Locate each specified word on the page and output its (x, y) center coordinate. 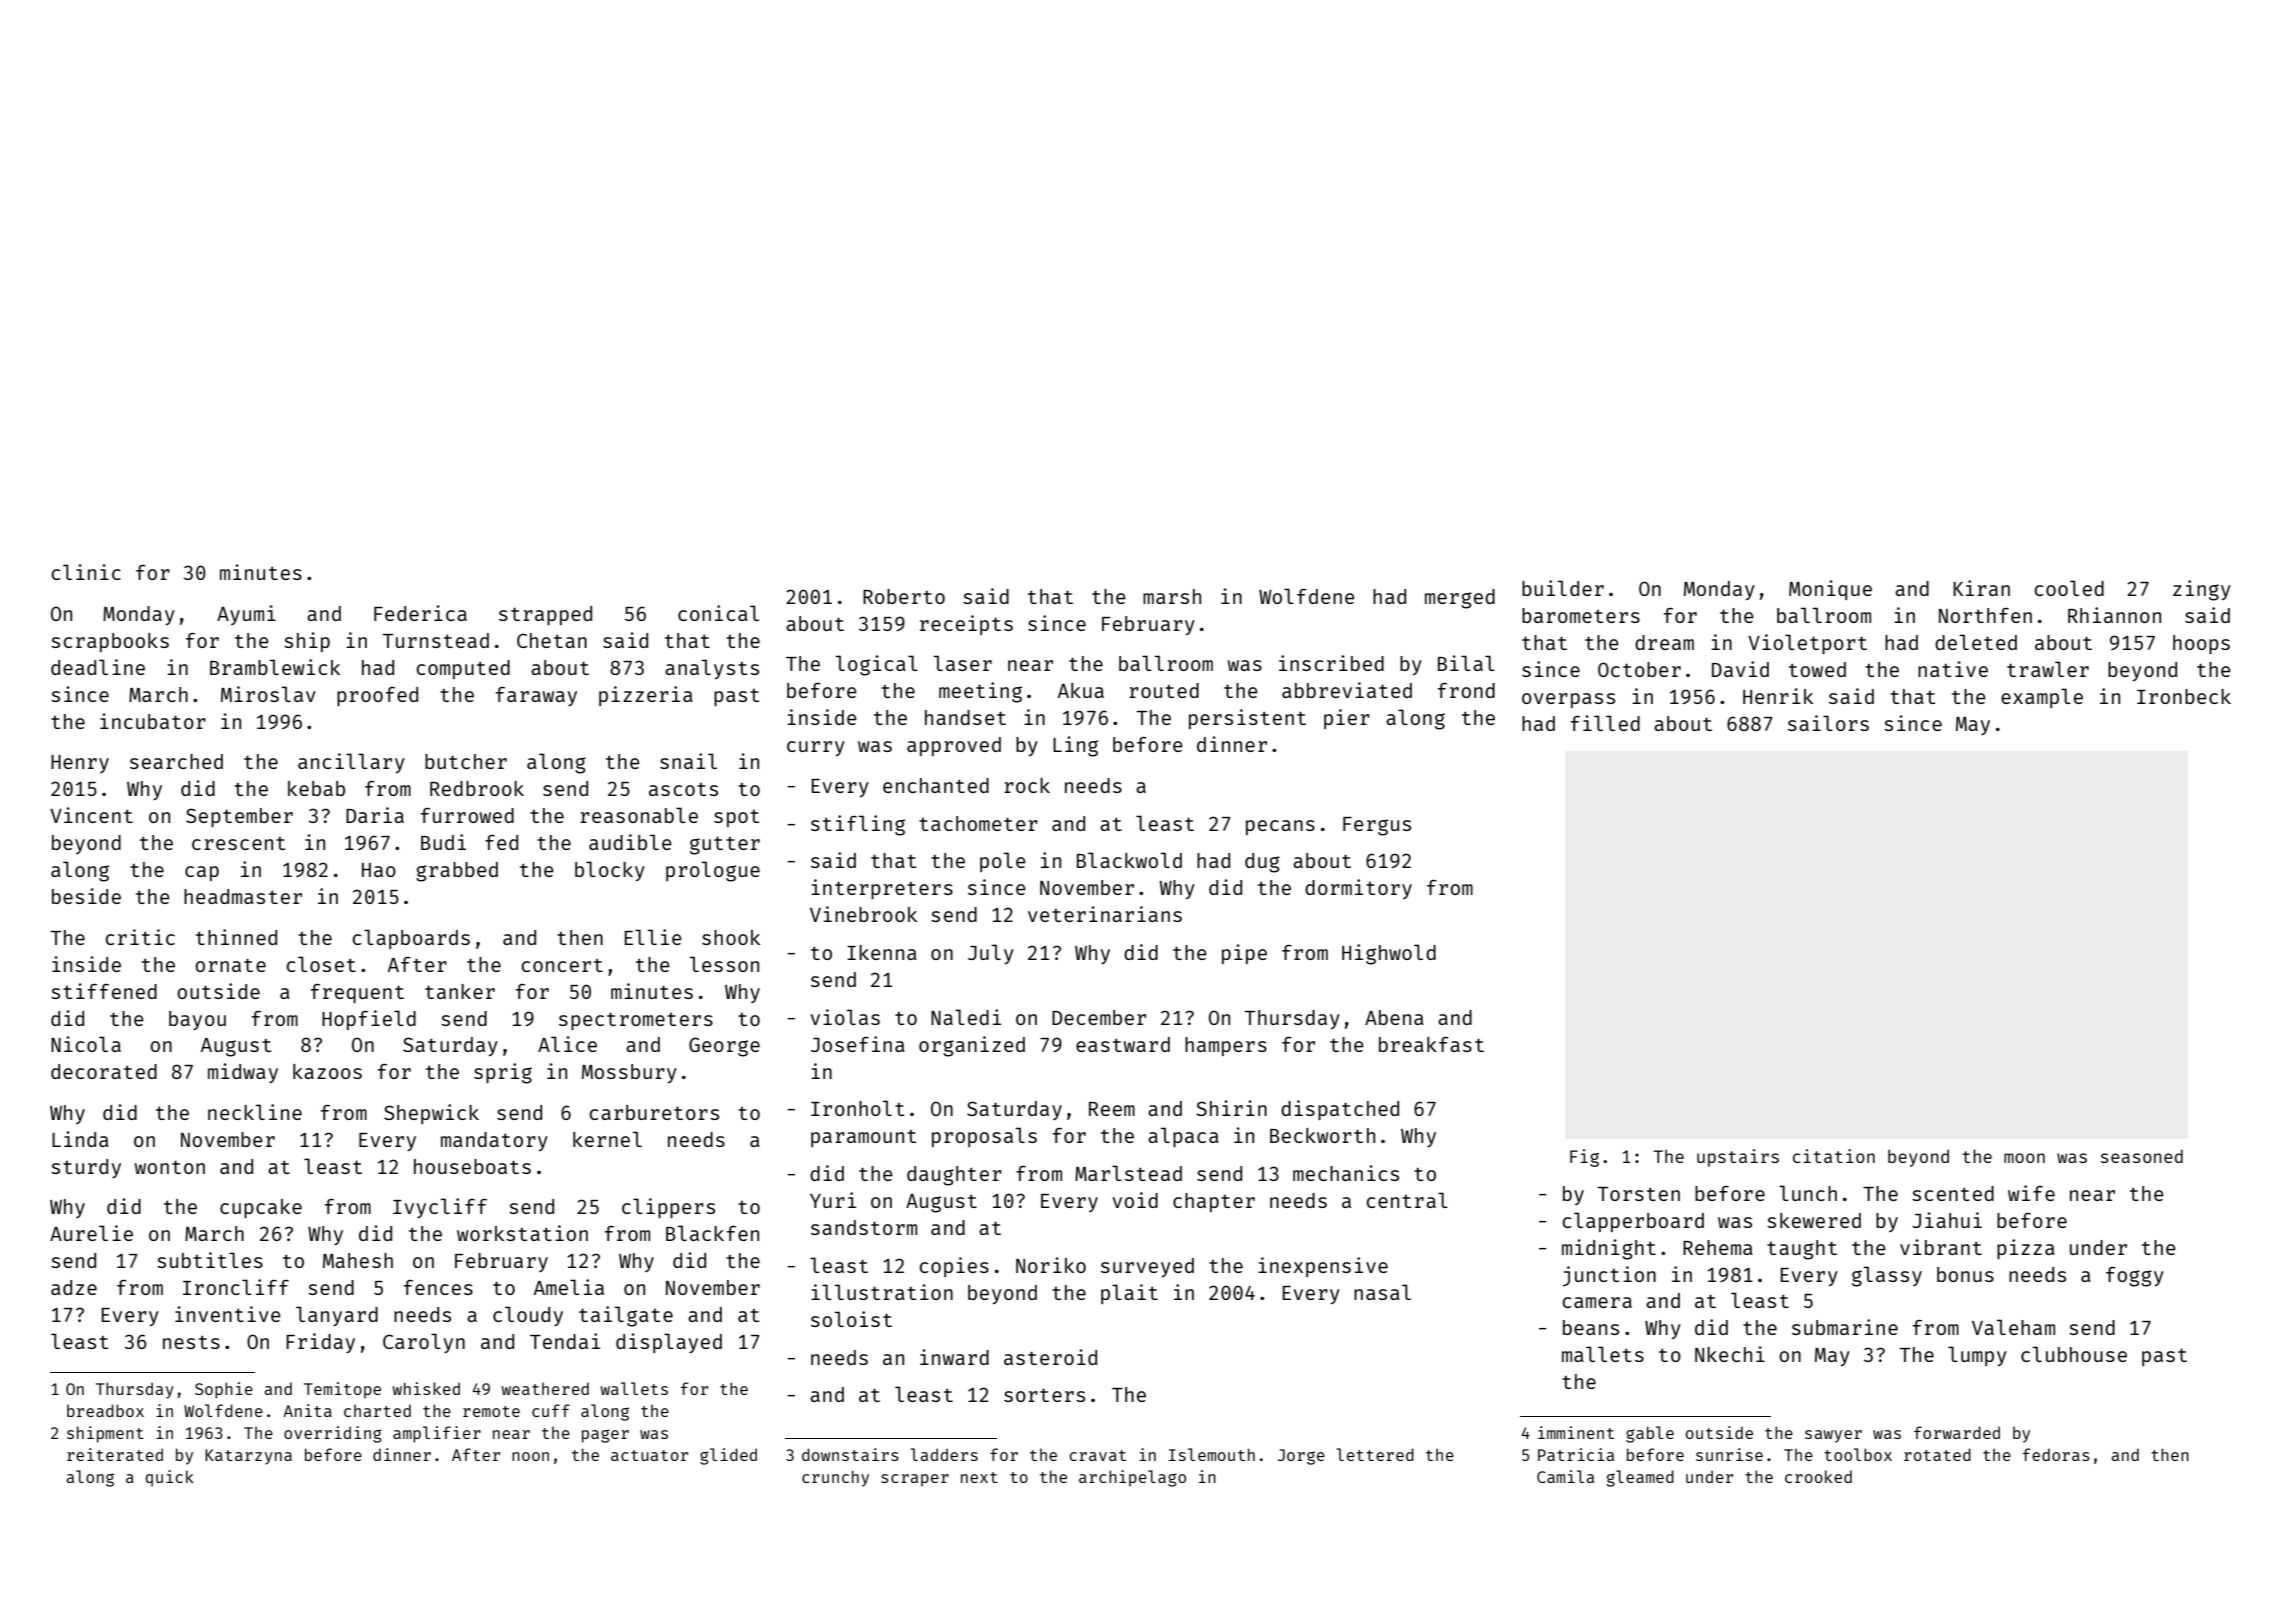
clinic (86, 572)
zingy (2202, 590)
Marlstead (1128, 1173)
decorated (104, 1071)
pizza (2026, 1249)
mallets (1603, 1354)
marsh (1172, 596)
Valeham (2013, 1327)
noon (530, 1456)
